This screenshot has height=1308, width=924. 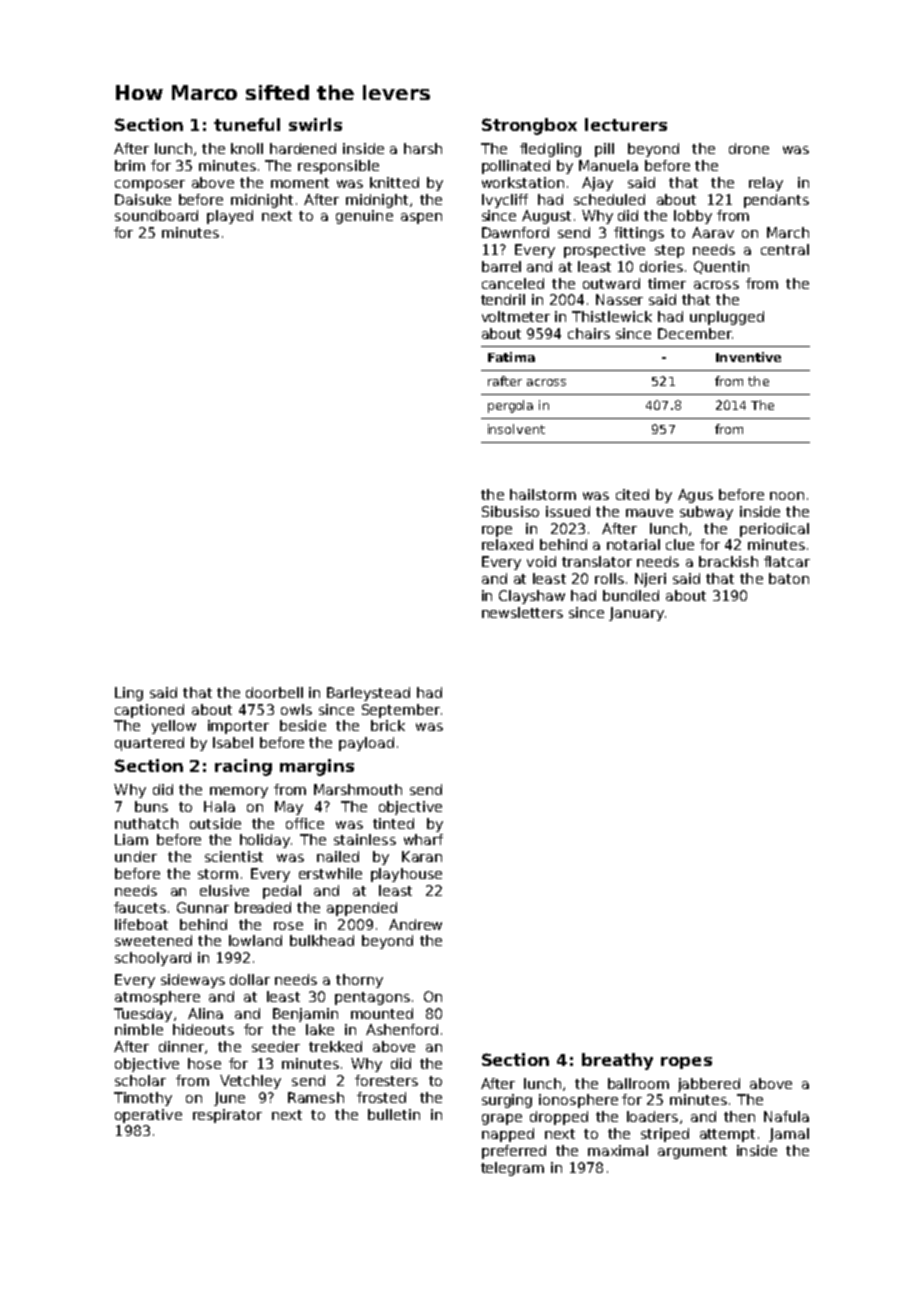 What do you see at coordinates (423, 148) in the screenshot?
I see `harsh` at bounding box center [423, 148].
